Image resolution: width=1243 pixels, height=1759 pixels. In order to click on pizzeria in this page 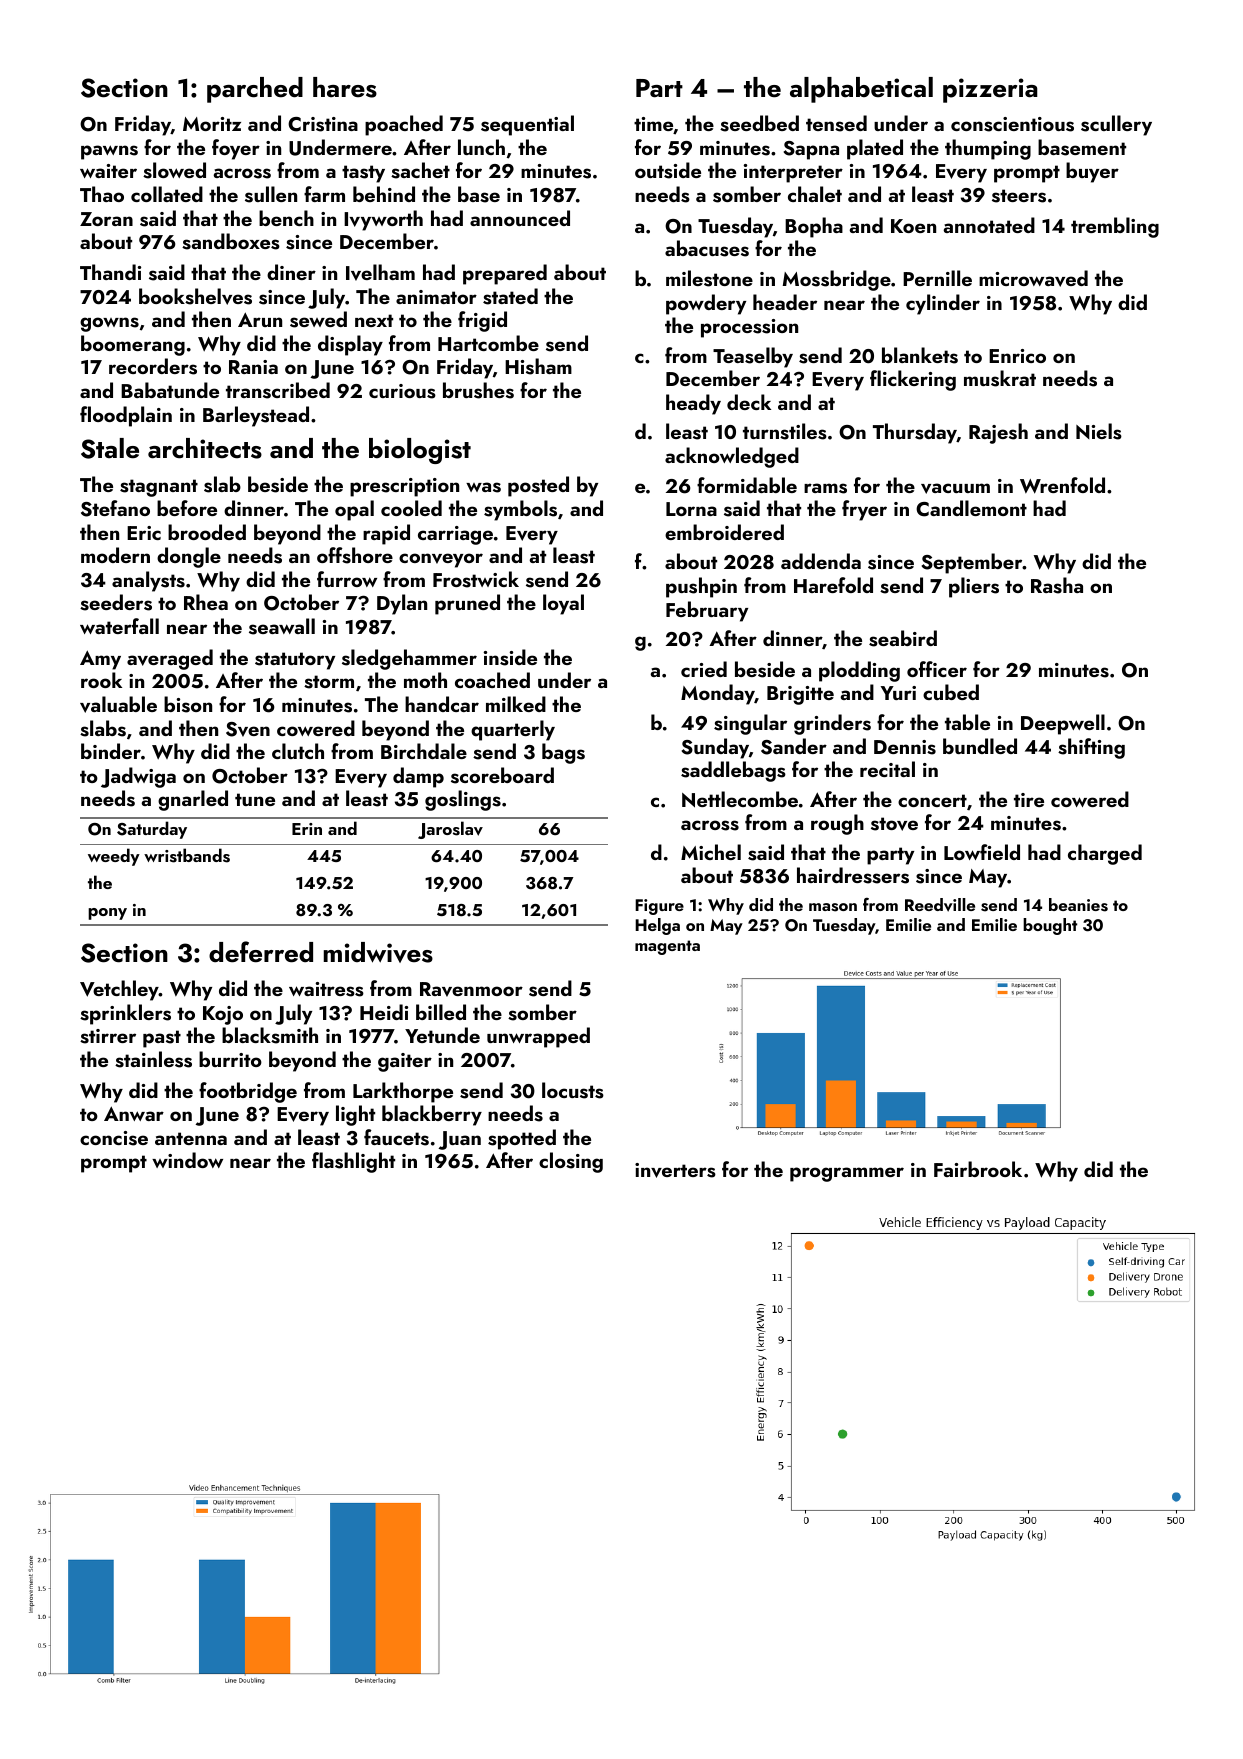, I will do `click(990, 90)`.
